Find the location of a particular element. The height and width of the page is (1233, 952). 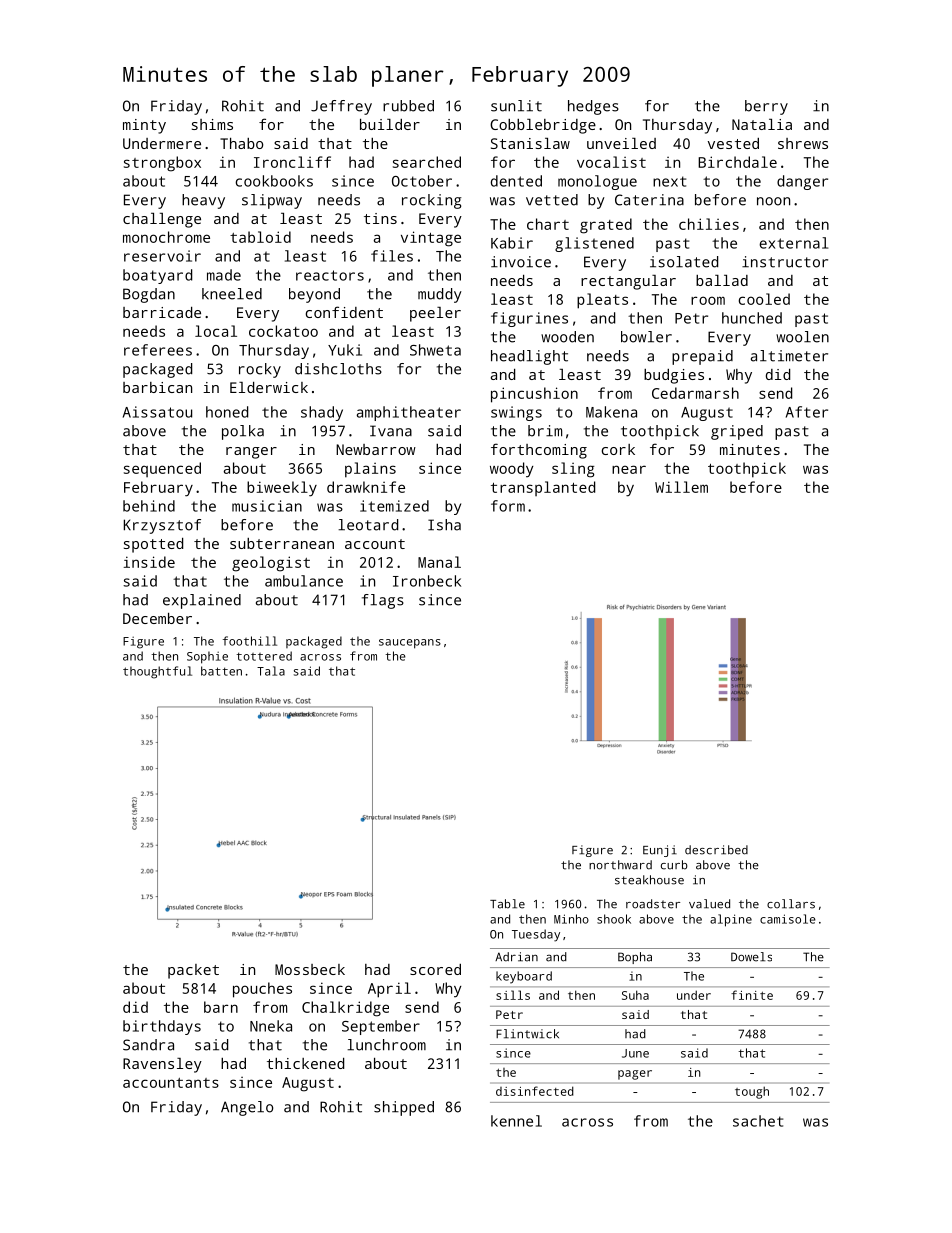

Angelo is located at coordinates (247, 1108).
